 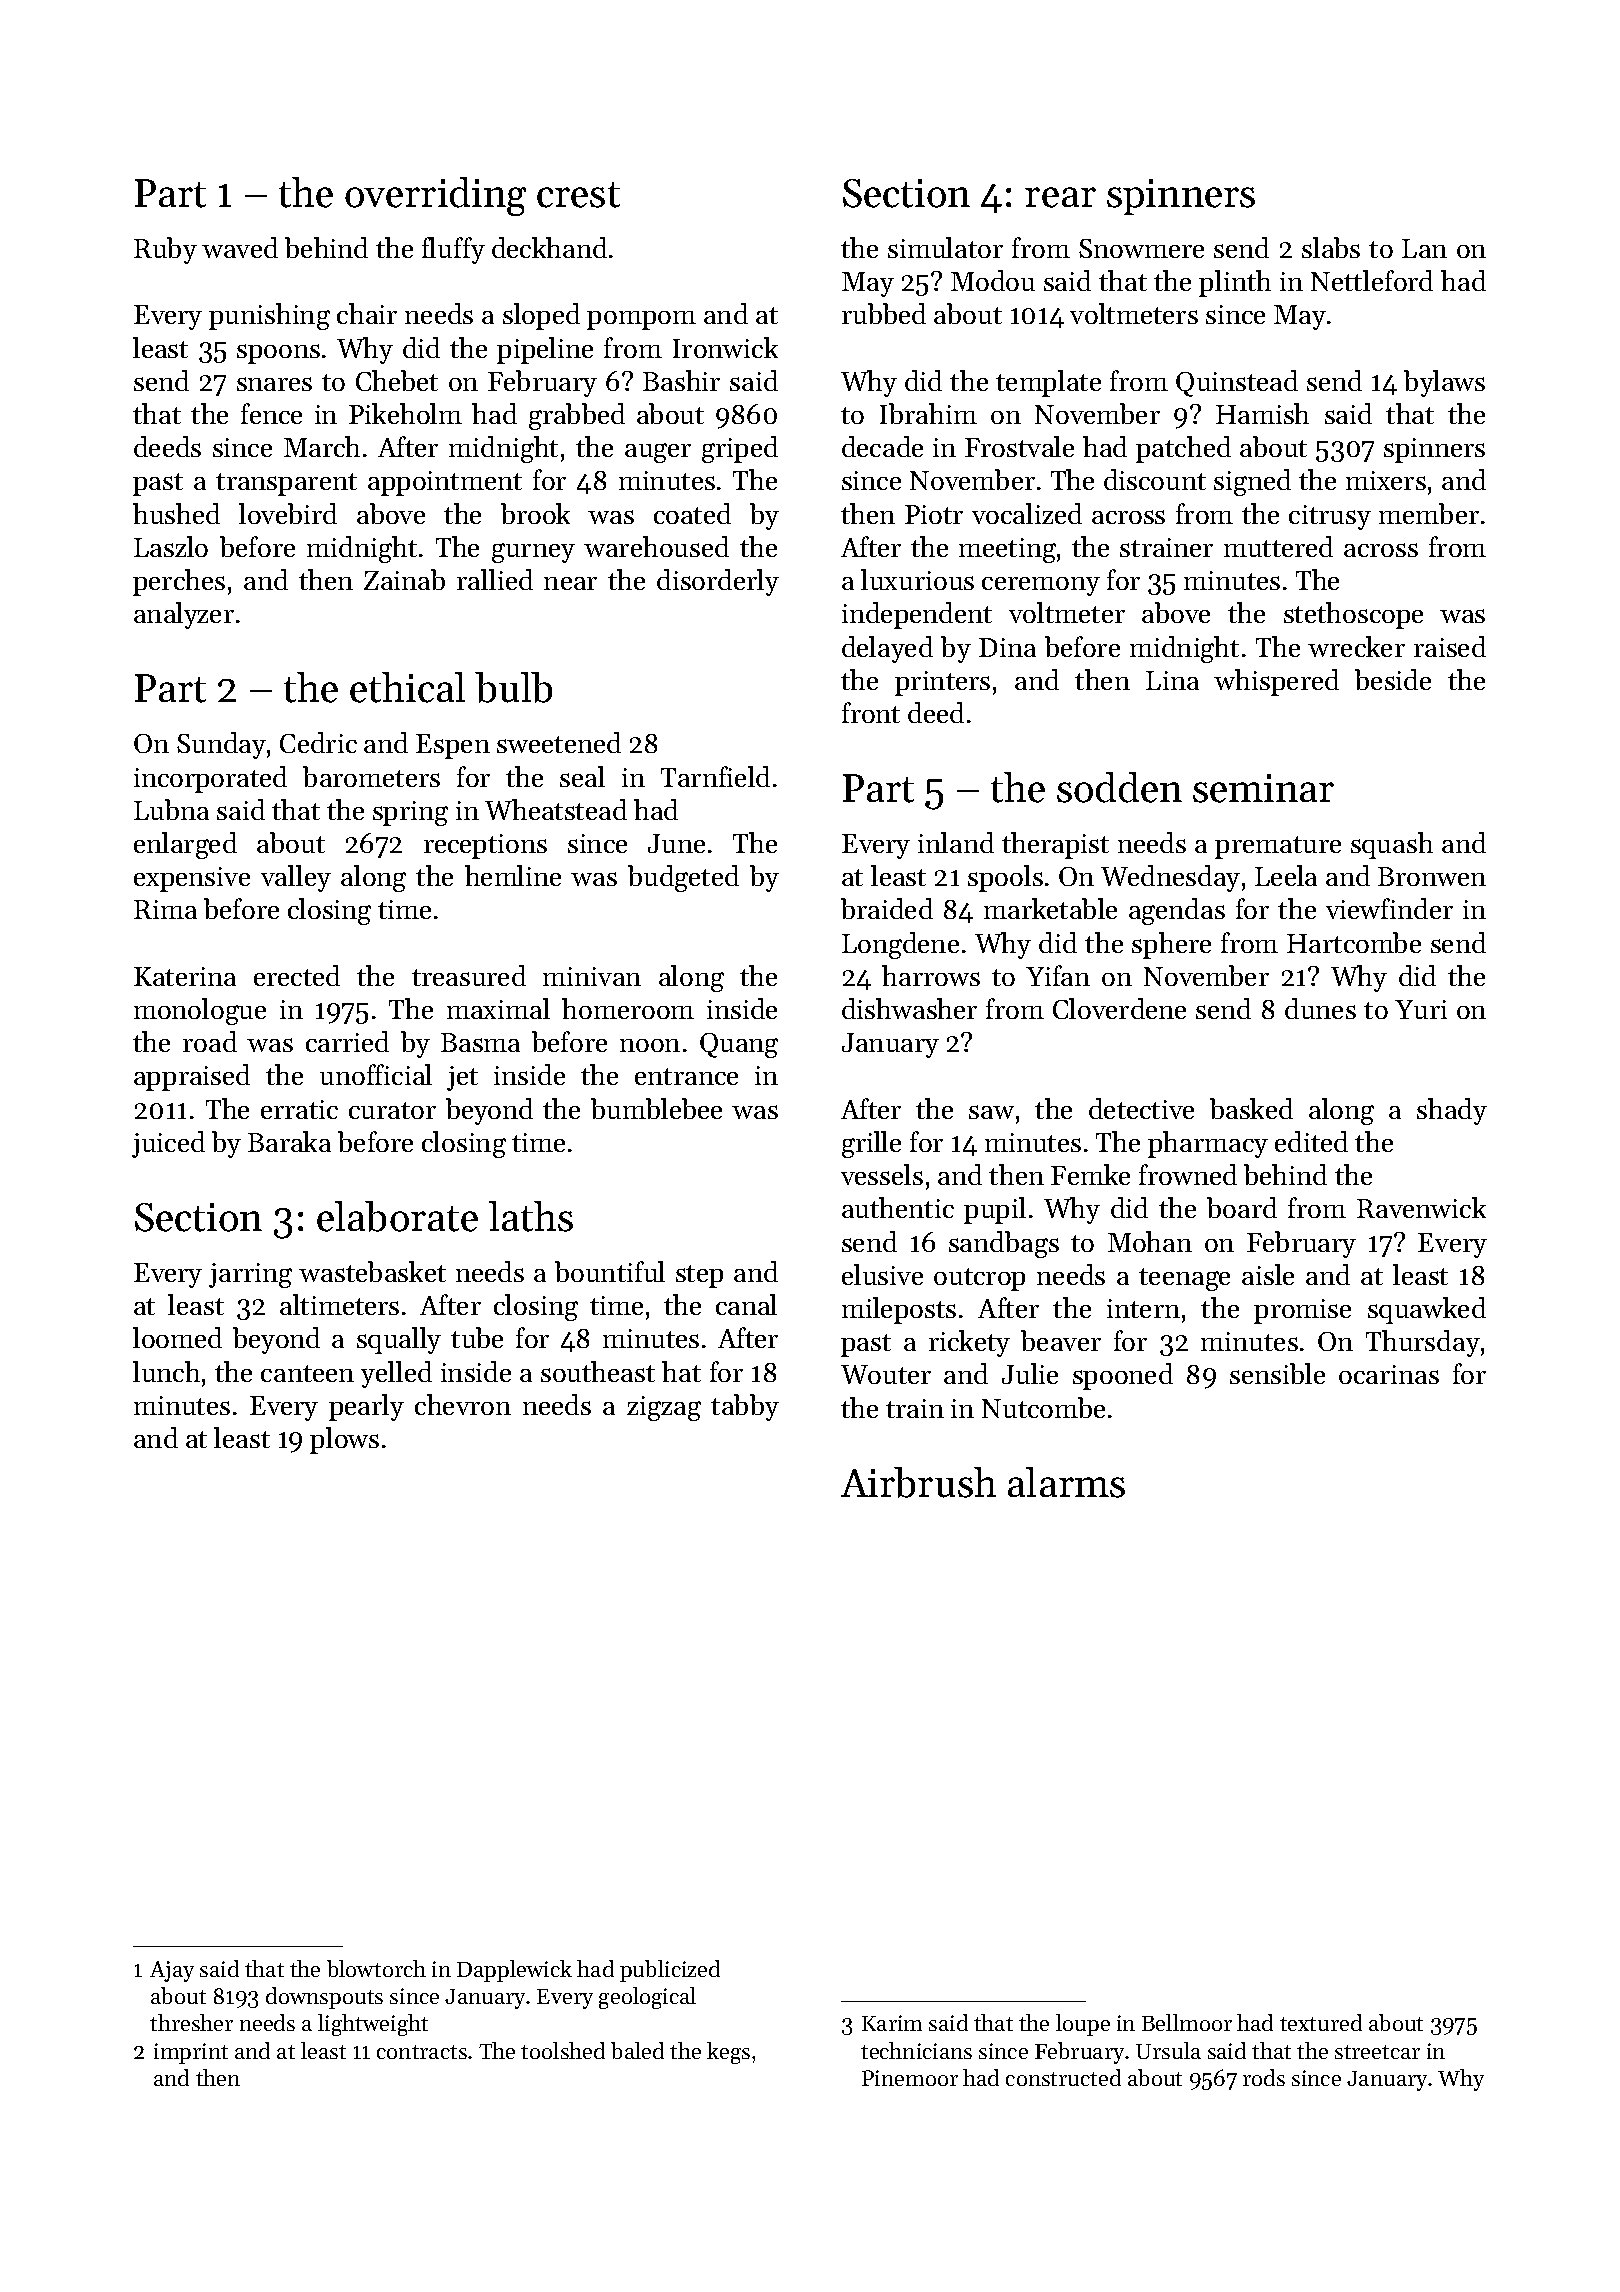 What do you see at coordinates (191, 2053) in the screenshot?
I see `imprint` at bounding box center [191, 2053].
